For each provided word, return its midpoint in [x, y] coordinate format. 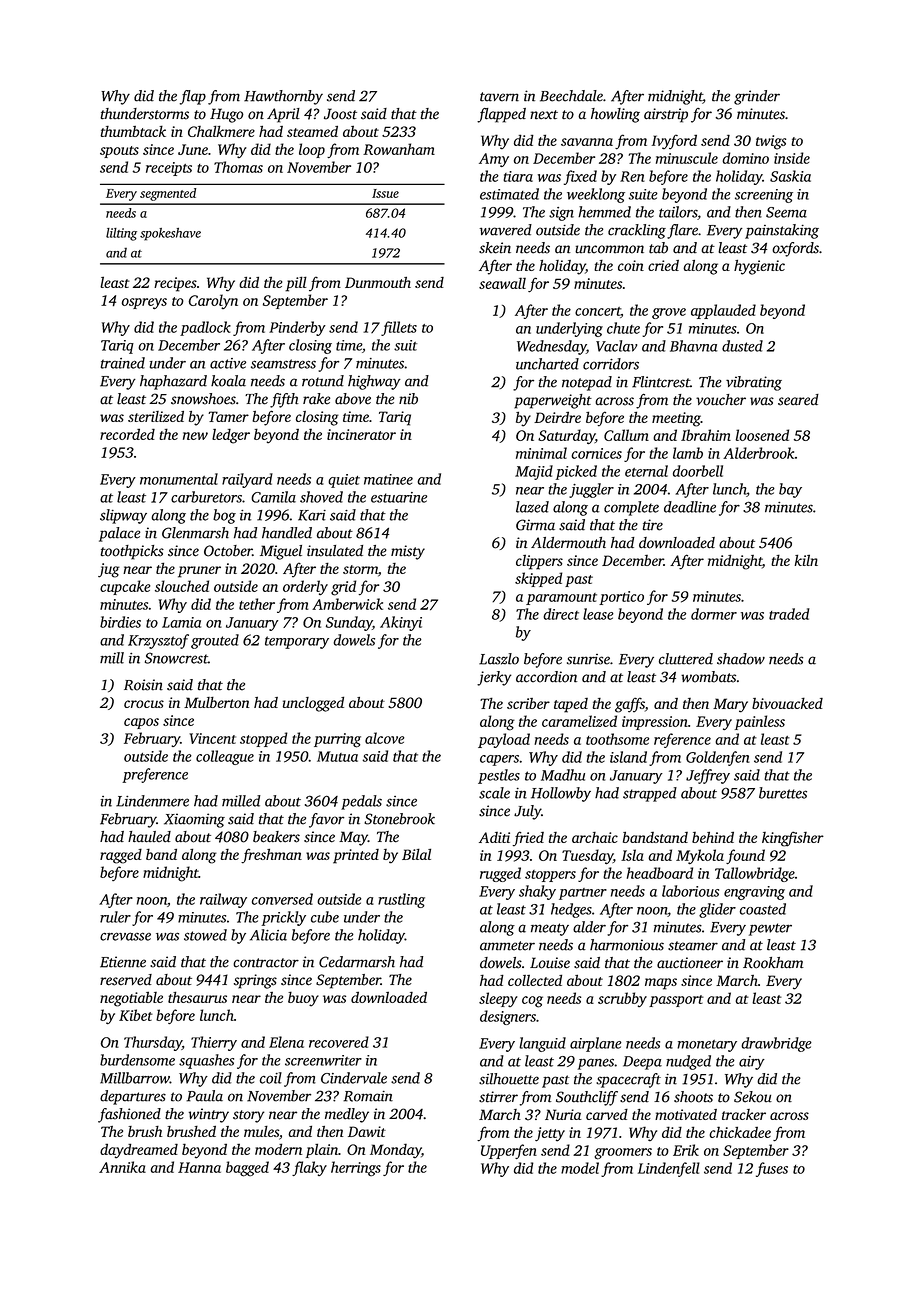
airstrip [666, 115]
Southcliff [587, 1098]
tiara [518, 176]
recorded [127, 434]
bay [790, 490]
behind [713, 837]
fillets [399, 328]
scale [494, 793]
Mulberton [216, 702]
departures [133, 1097]
